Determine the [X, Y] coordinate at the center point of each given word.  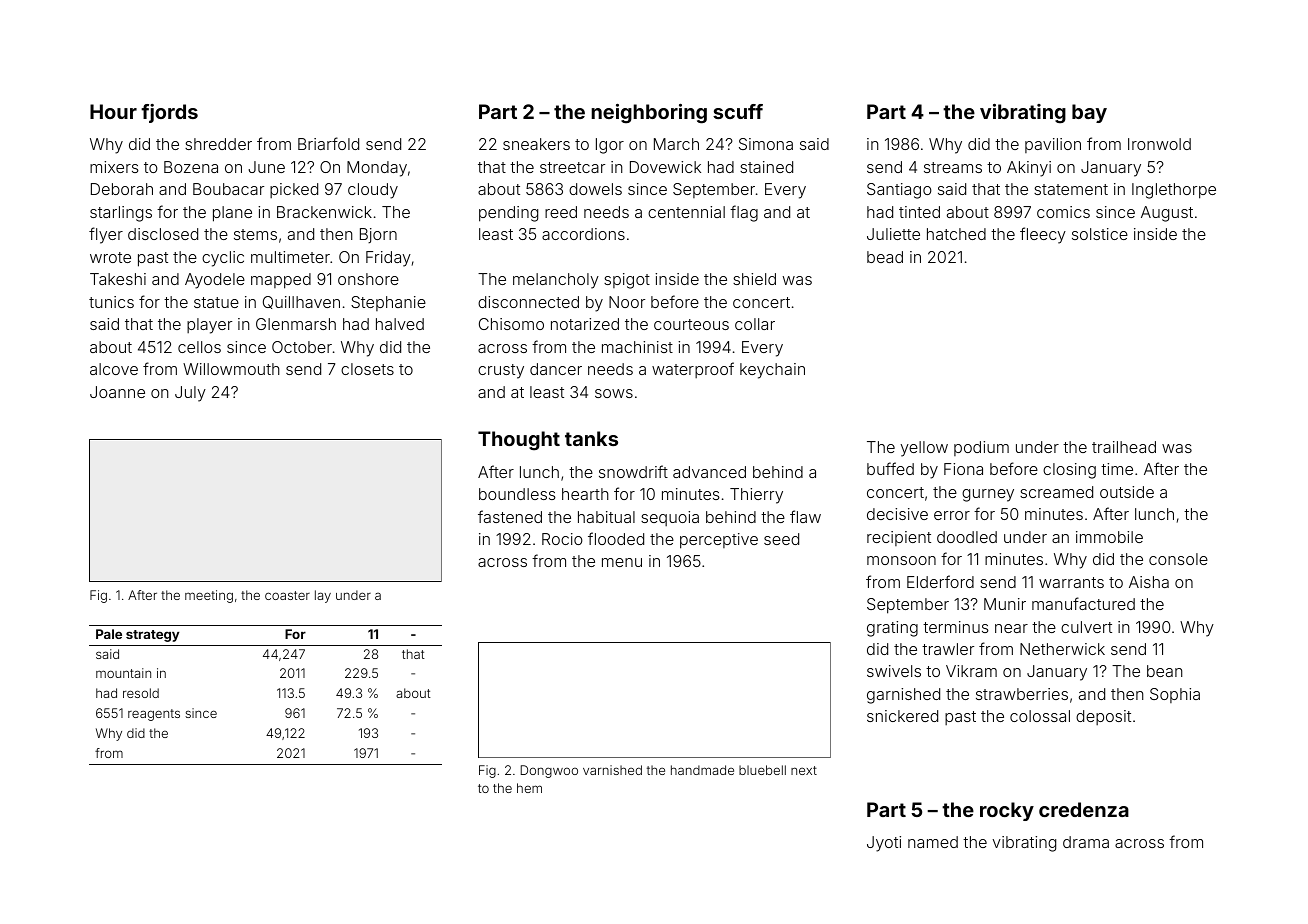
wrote [110, 257]
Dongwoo [549, 771]
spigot [627, 281]
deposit [1103, 717]
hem [529, 788]
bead [885, 257]
